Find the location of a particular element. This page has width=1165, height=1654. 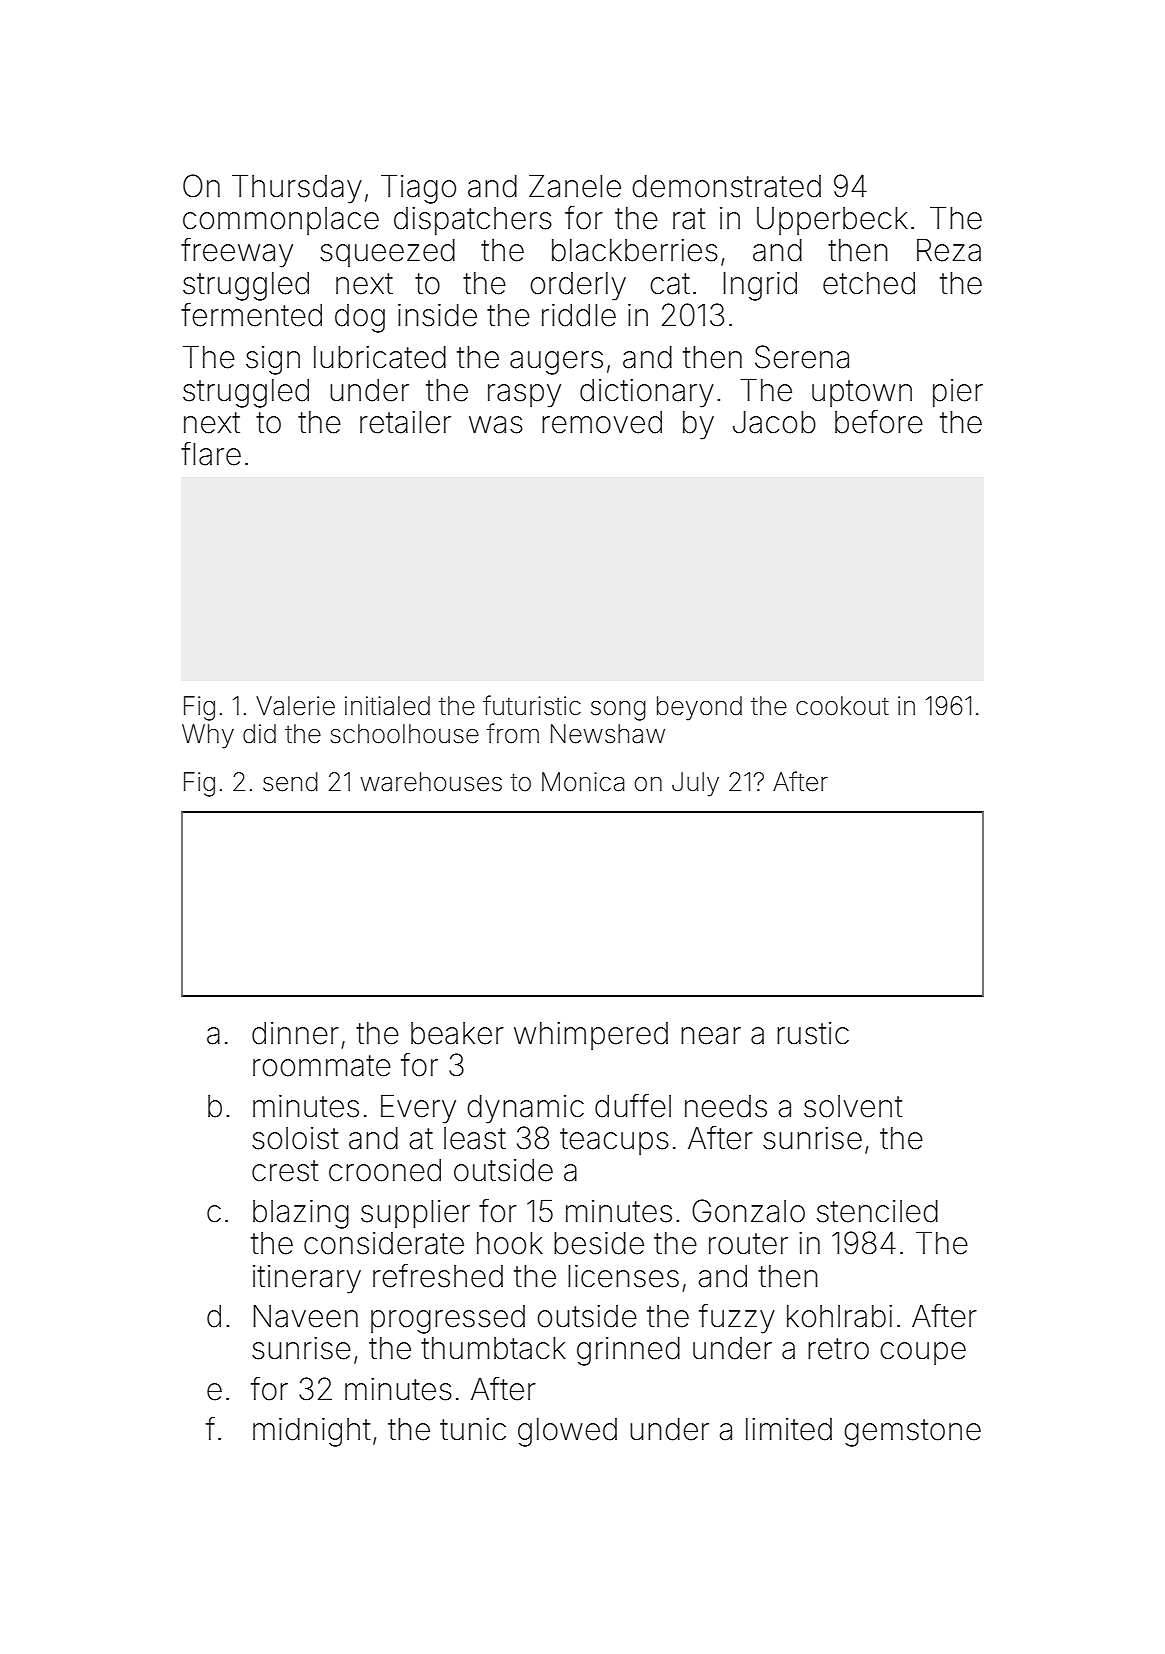

near is located at coordinates (711, 1036).
